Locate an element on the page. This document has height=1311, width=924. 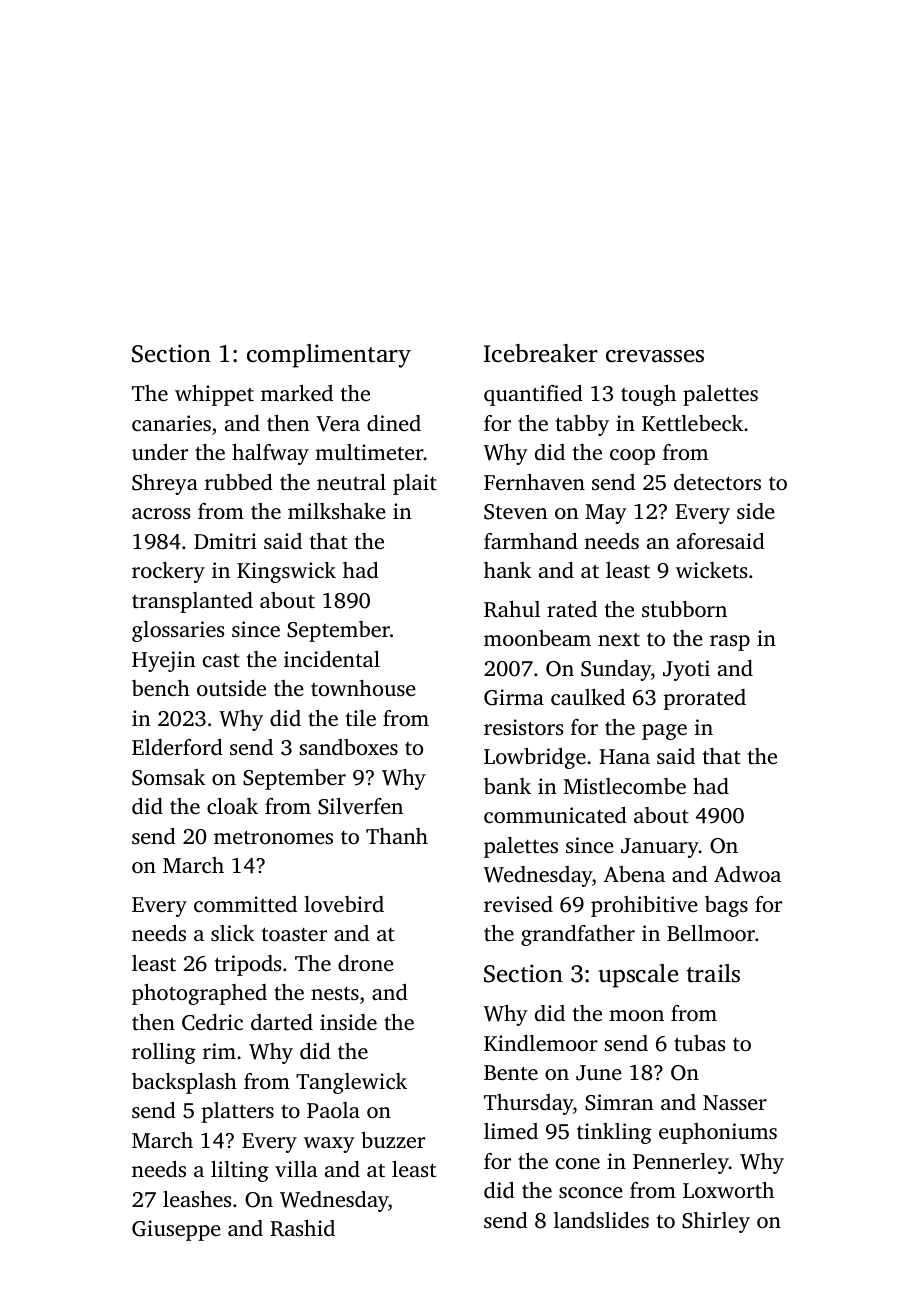
plait is located at coordinates (415, 484).
